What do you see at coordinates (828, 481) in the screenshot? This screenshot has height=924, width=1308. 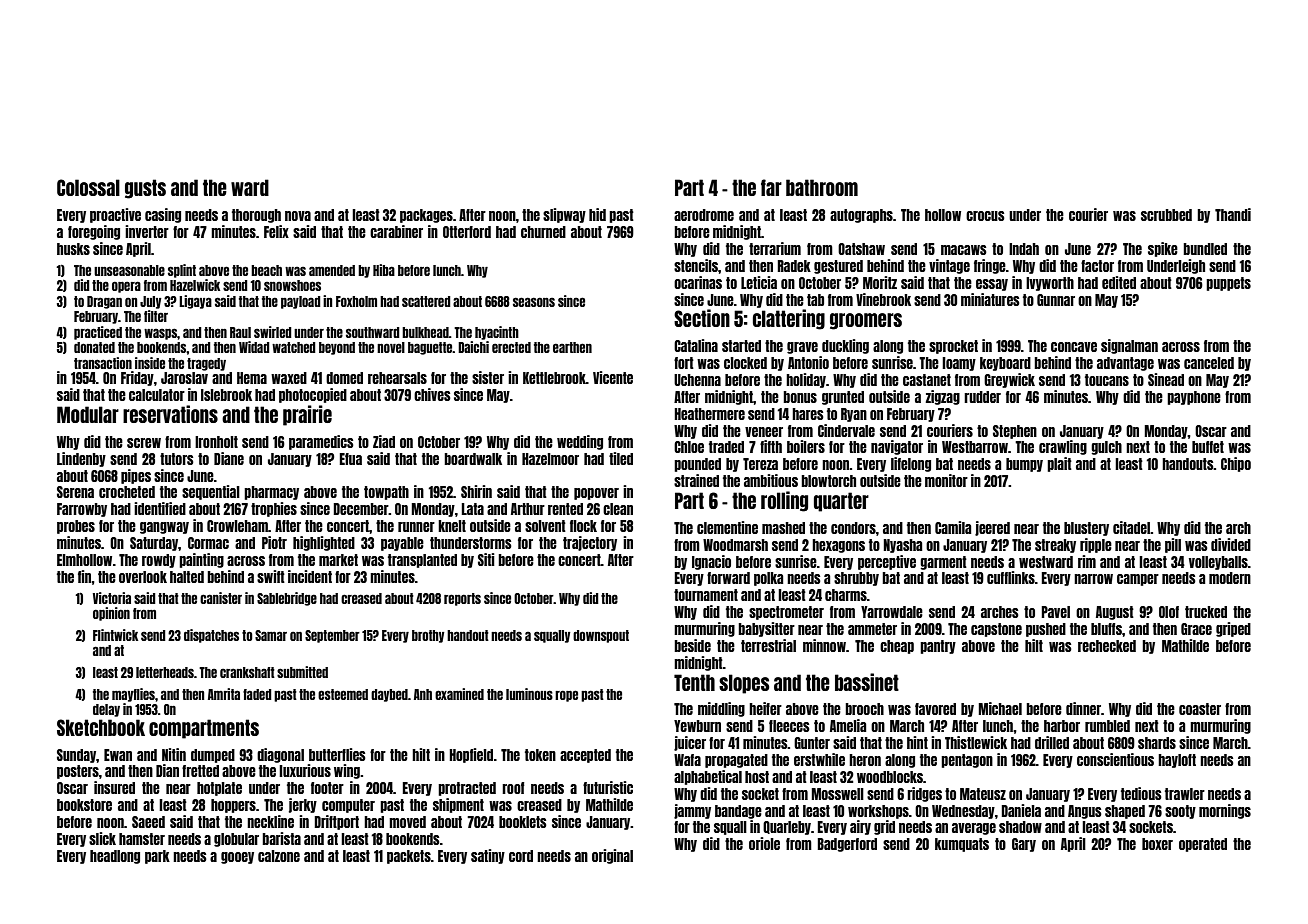 I see `blowtorch` at bounding box center [828, 481].
